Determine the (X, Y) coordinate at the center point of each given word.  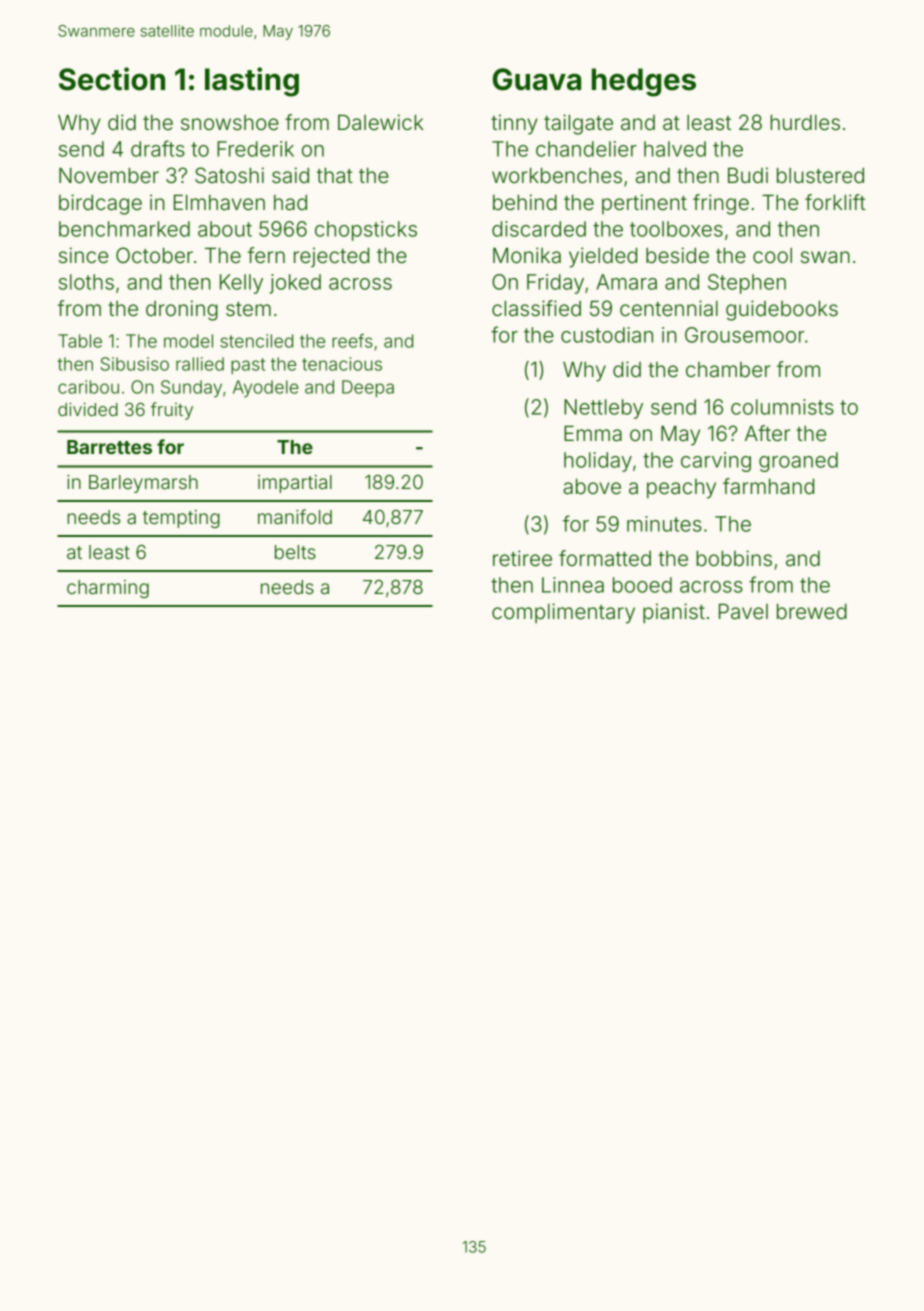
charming (108, 589)
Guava (537, 79)
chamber (728, 370)
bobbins (734, 558)
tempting (181, 519)
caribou (88, 387)
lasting (252, 82)
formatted (605, 558)
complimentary (563, 613)
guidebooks (782, 310)
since (83, 255)
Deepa (368, 388)
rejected (331, 257)
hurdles (805, 122)
